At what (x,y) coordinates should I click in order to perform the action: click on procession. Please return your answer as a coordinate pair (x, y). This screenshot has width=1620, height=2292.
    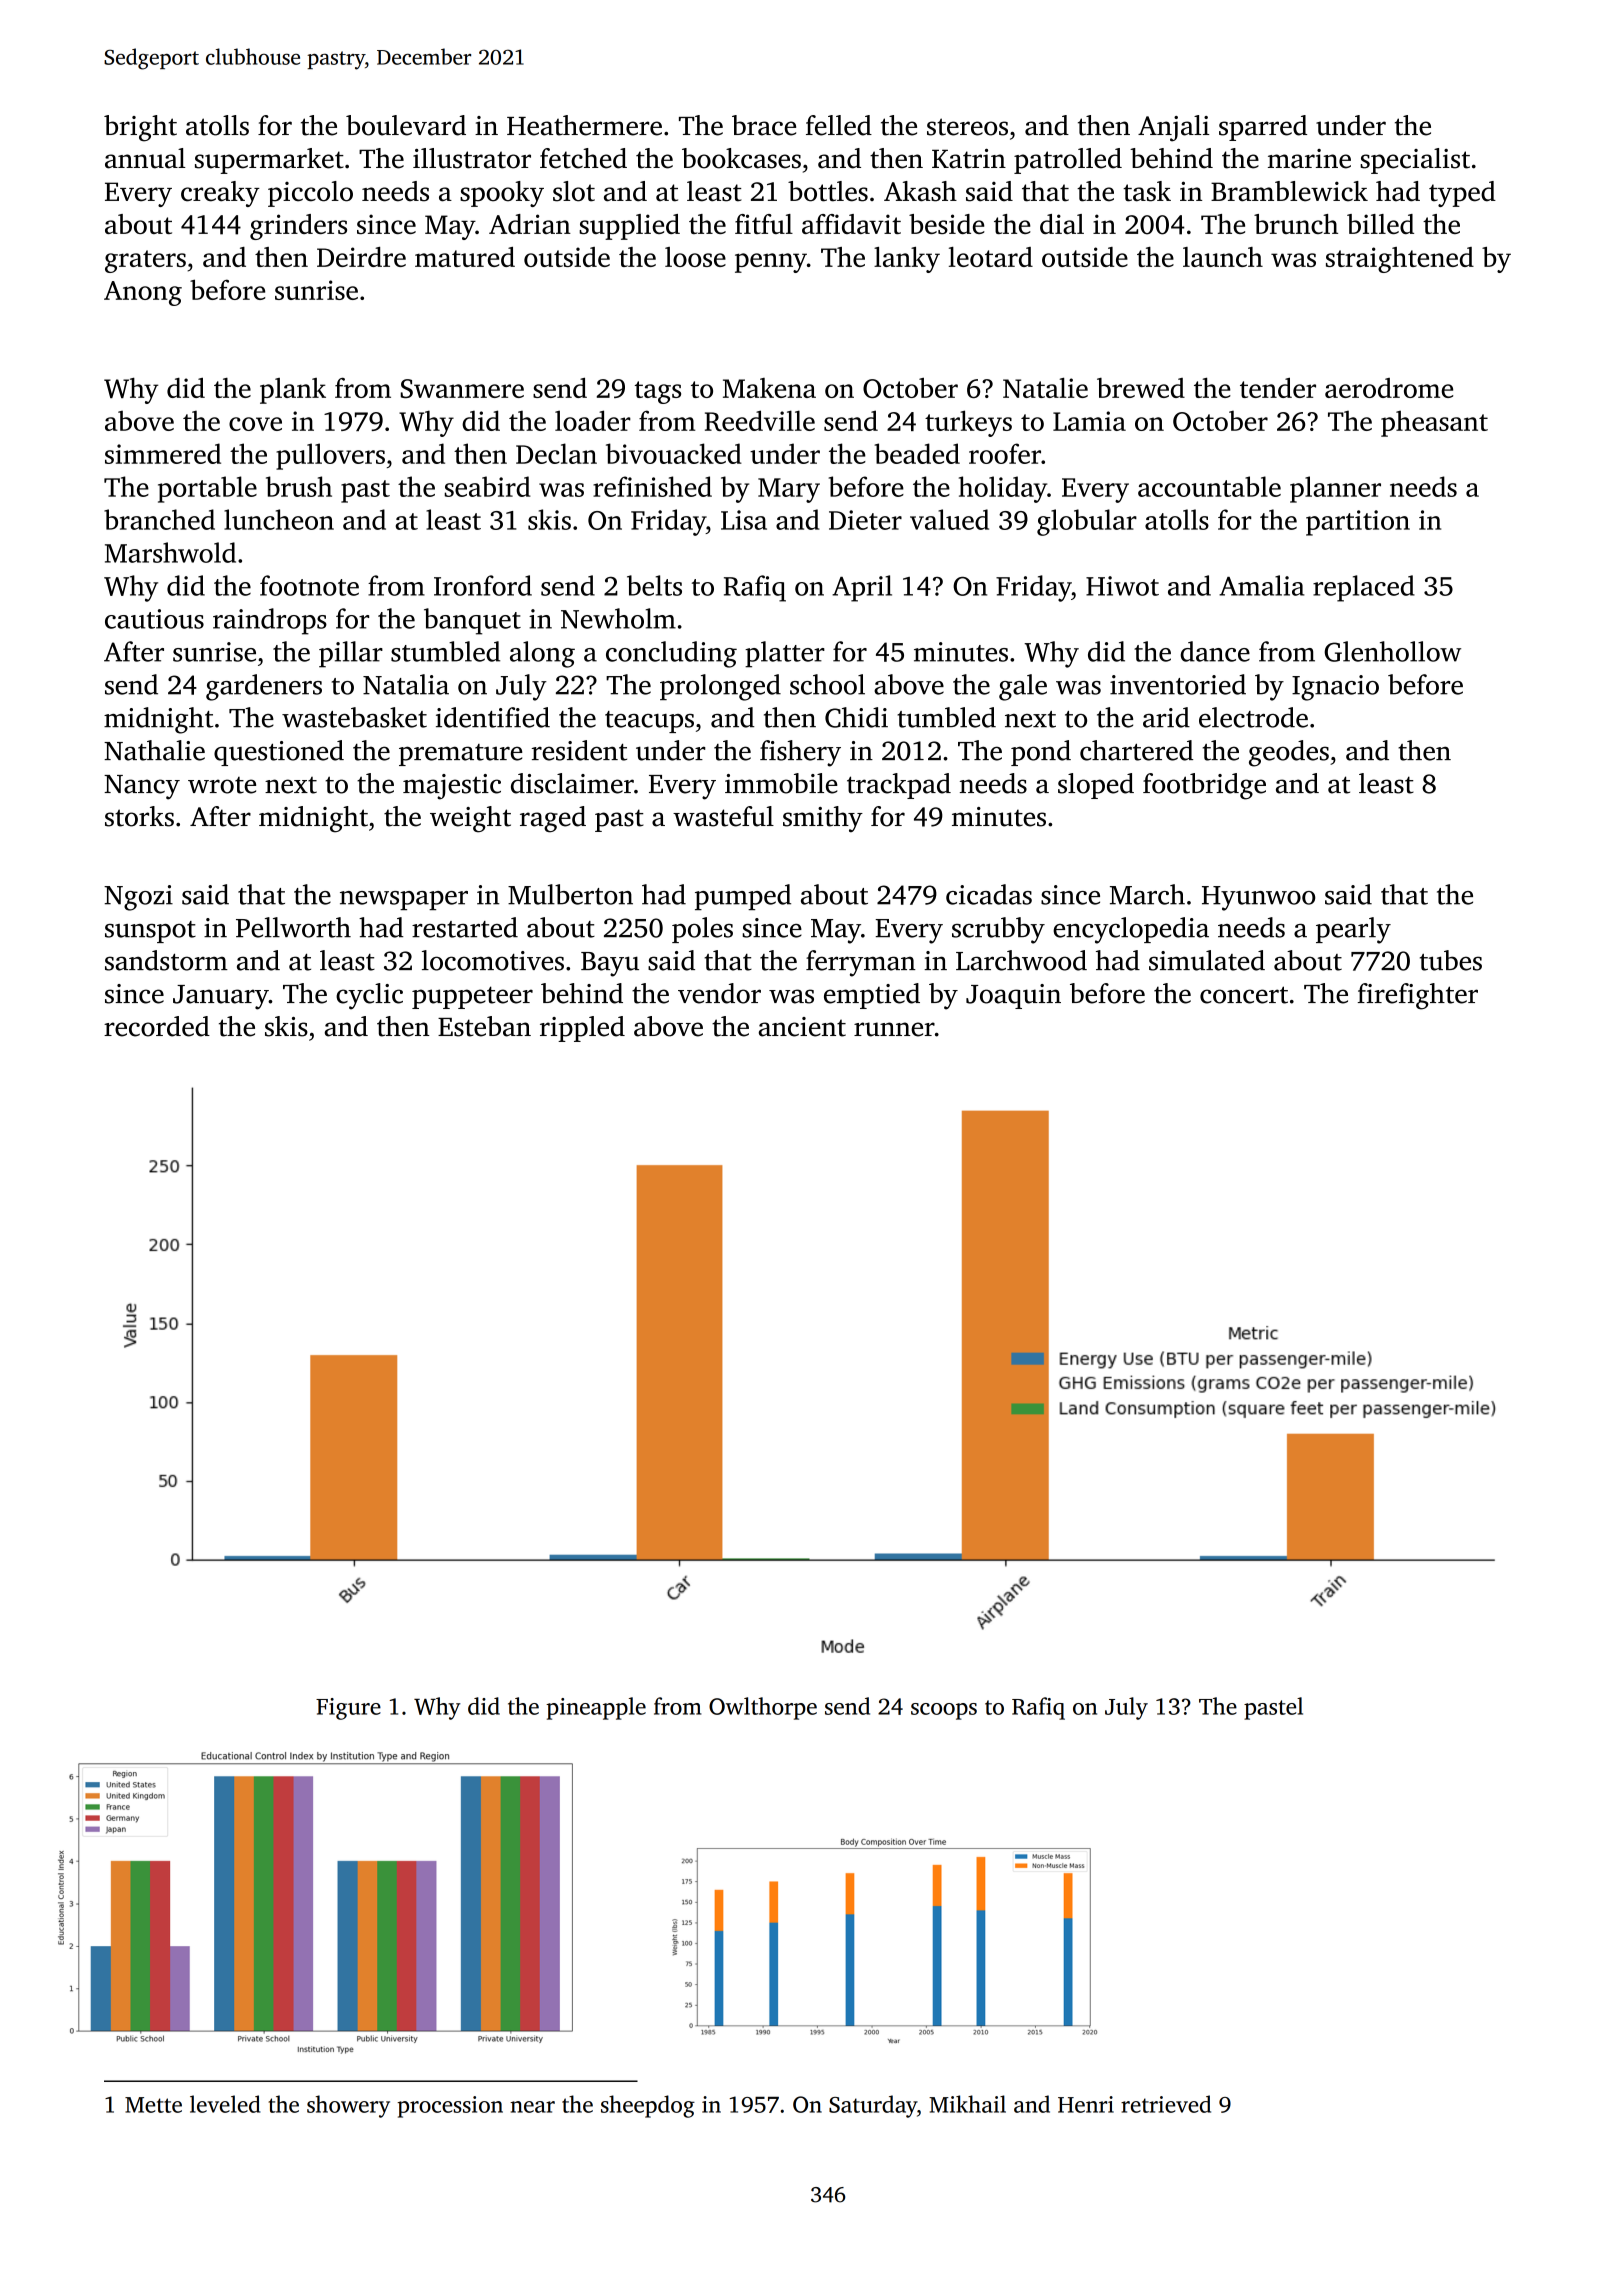
    Looking at the image, I should click on (450, 2107).
